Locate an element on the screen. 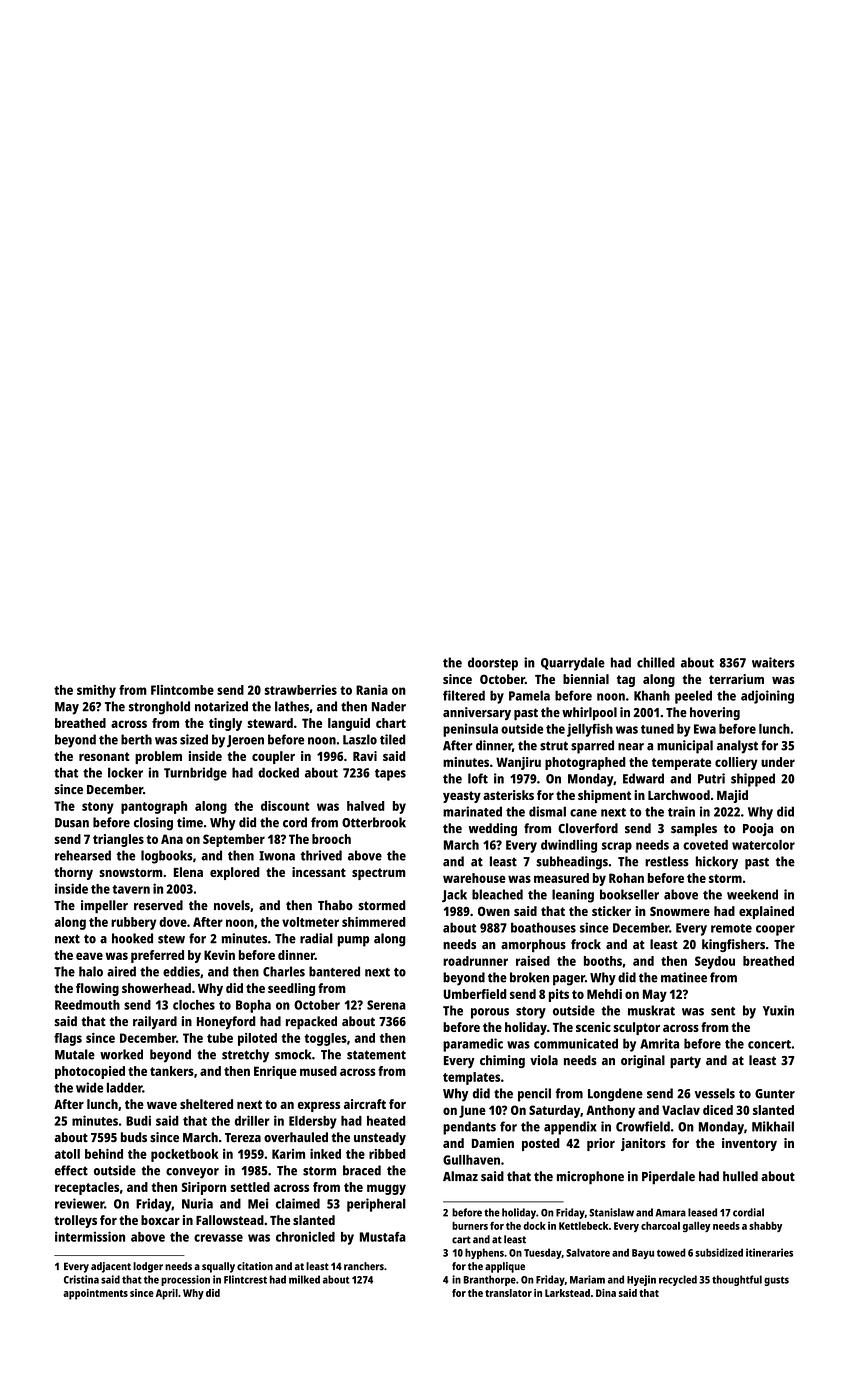 Image resolution: width=849 pixels, height=1400 pixels. trolleys is located at coordinates (75, 1221).
